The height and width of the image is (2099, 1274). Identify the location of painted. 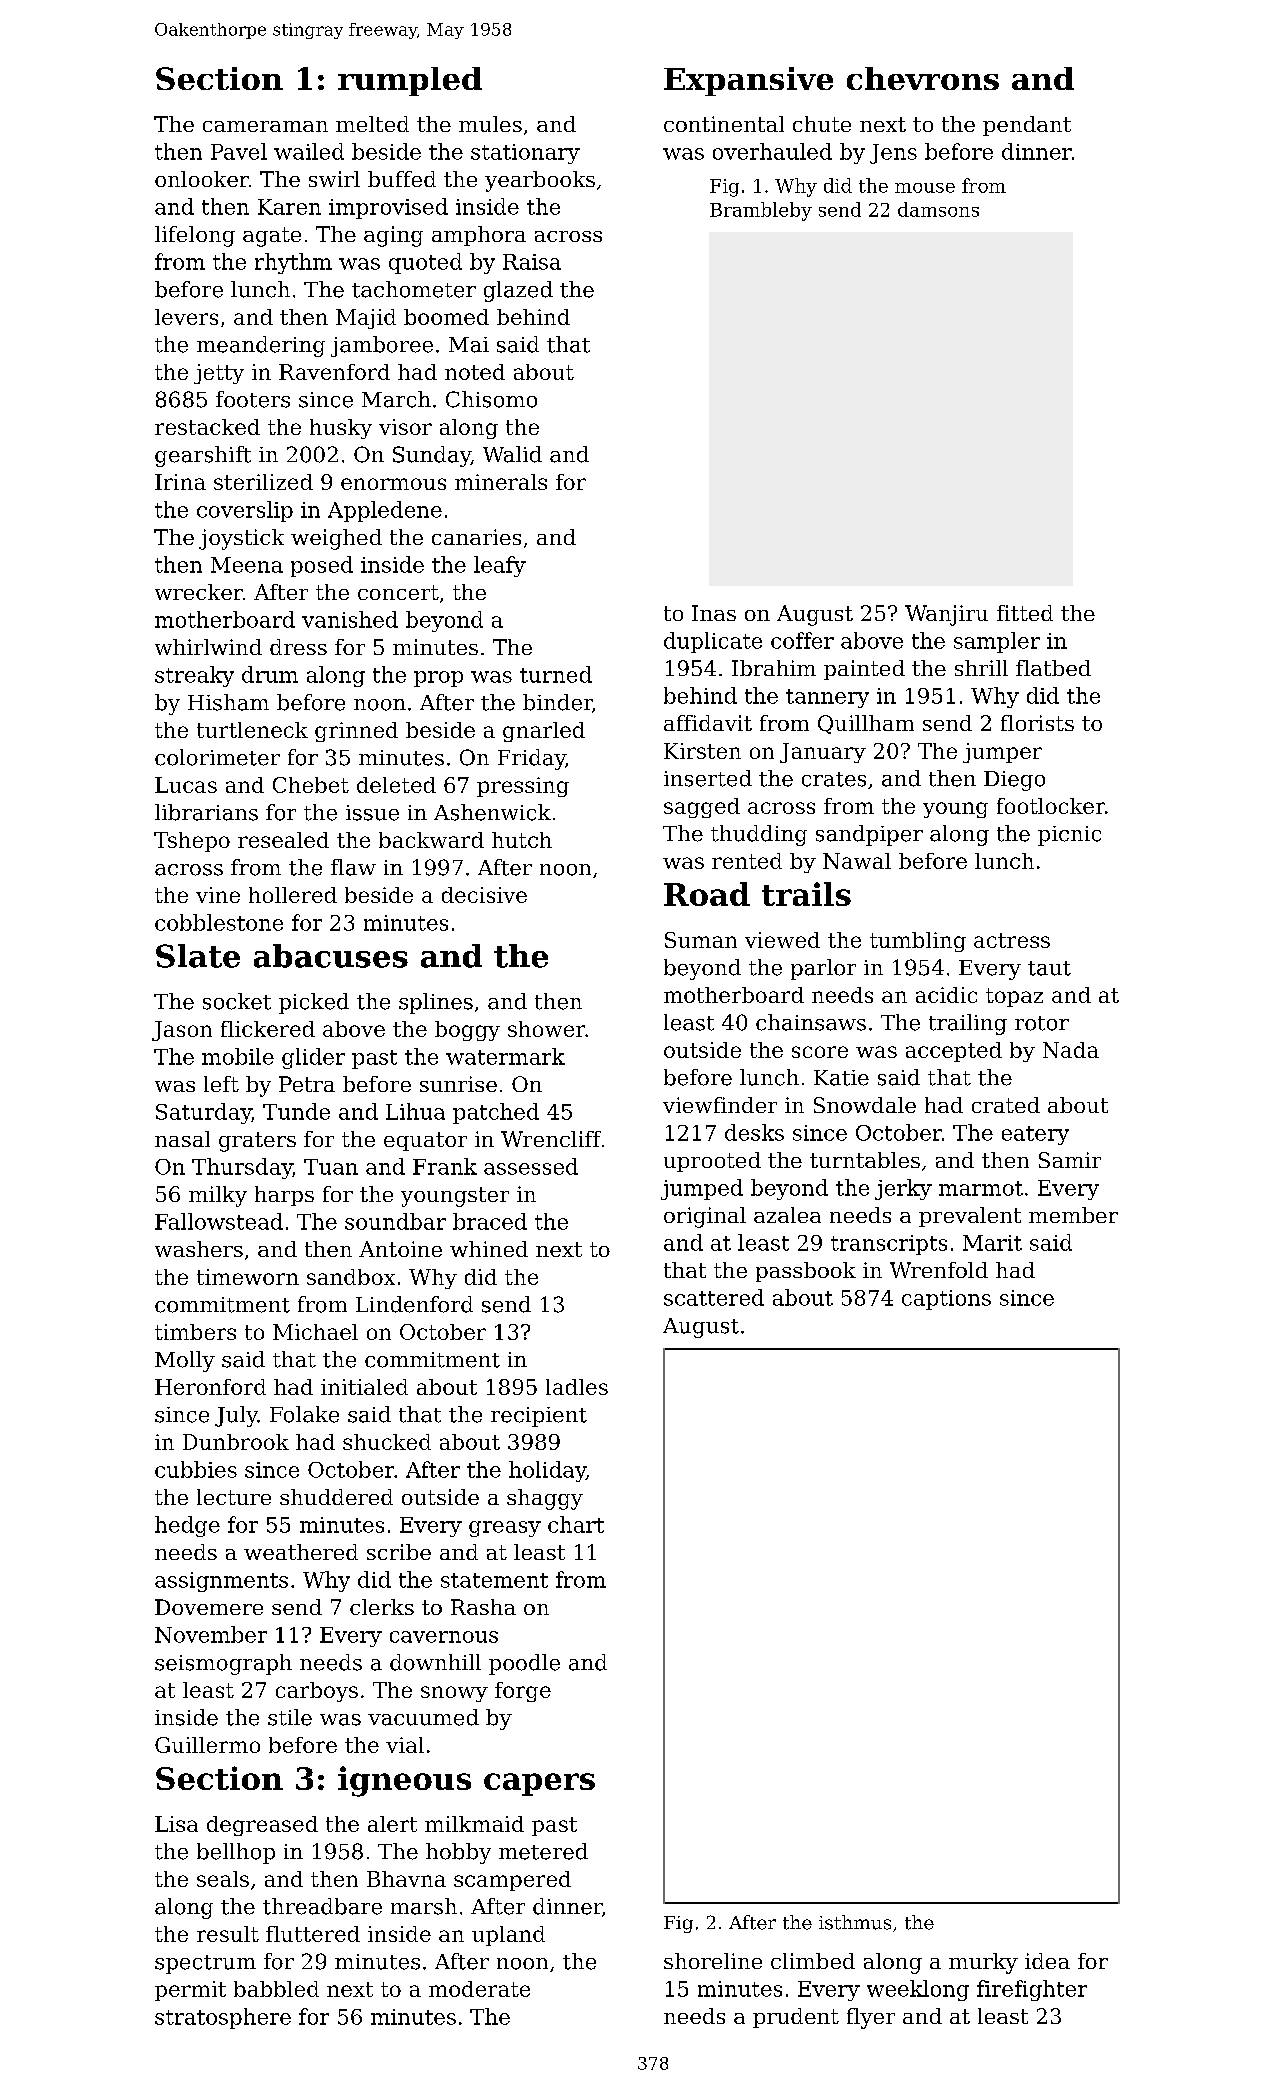
(864, 670).
